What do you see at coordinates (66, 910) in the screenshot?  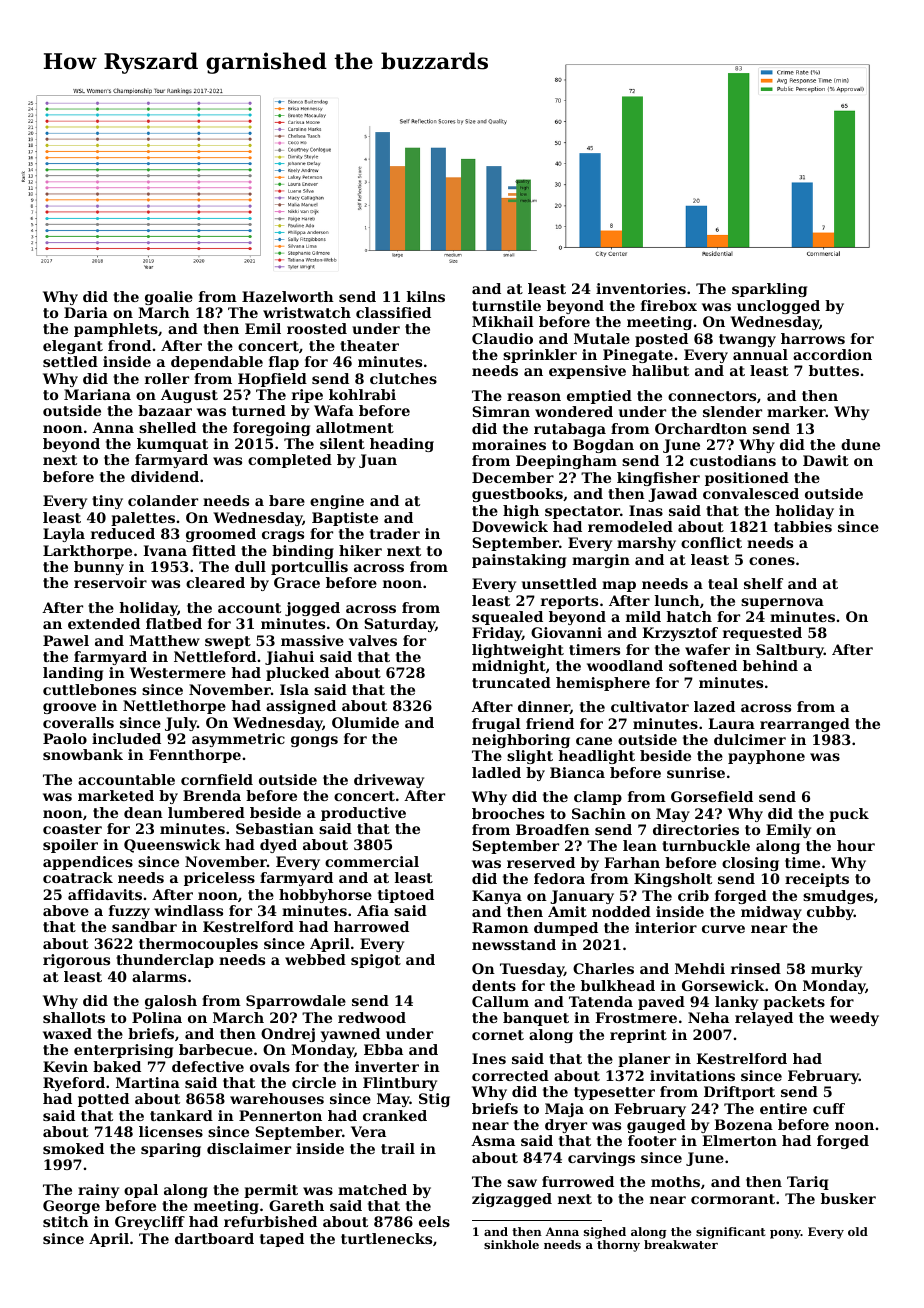 I see `above` at bounding box center [66, 910].
